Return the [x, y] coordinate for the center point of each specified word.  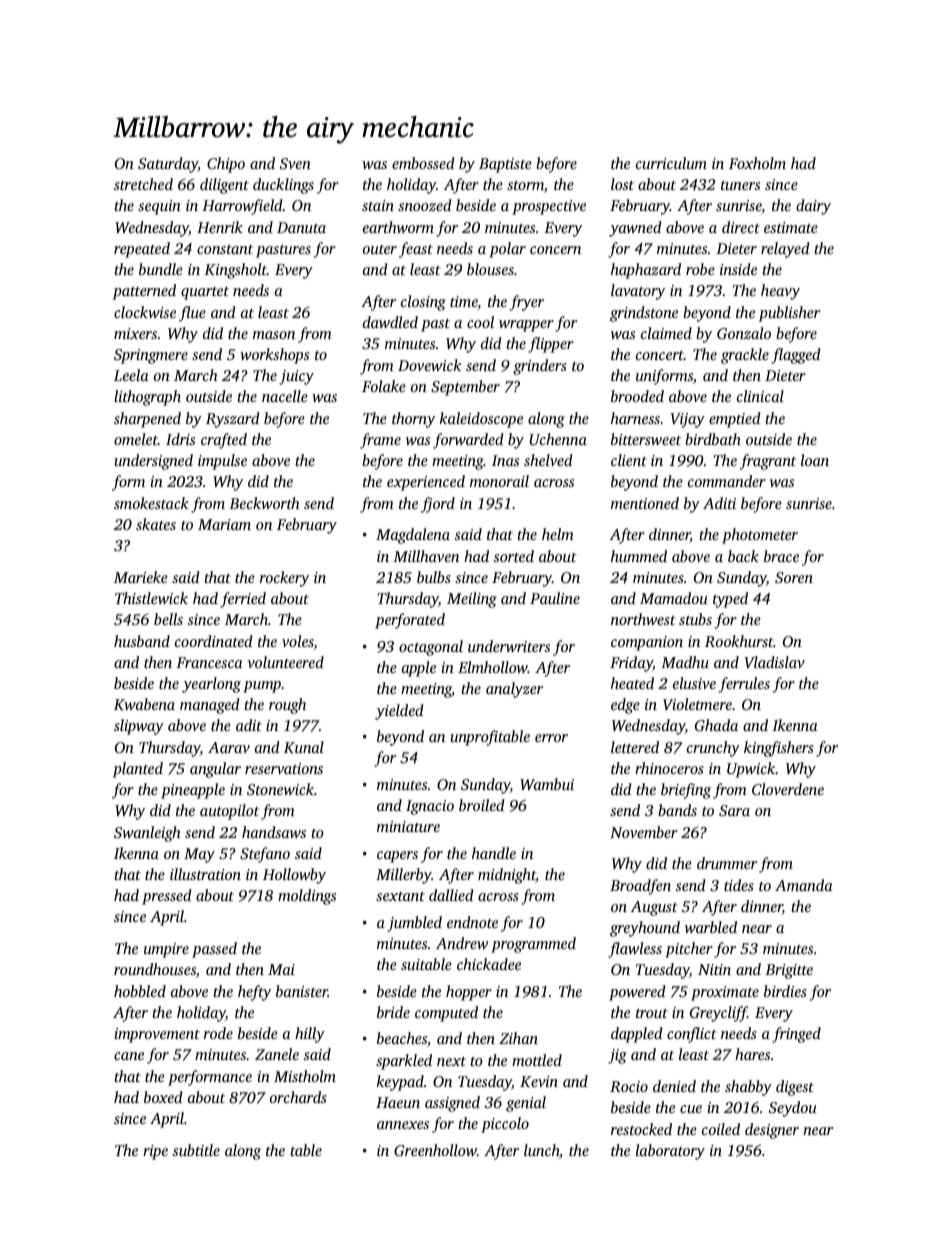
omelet [136, 439]
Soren [794, 577]
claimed [666, 333]
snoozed [425, 205]
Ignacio [430, 807]
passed [214, 950]
